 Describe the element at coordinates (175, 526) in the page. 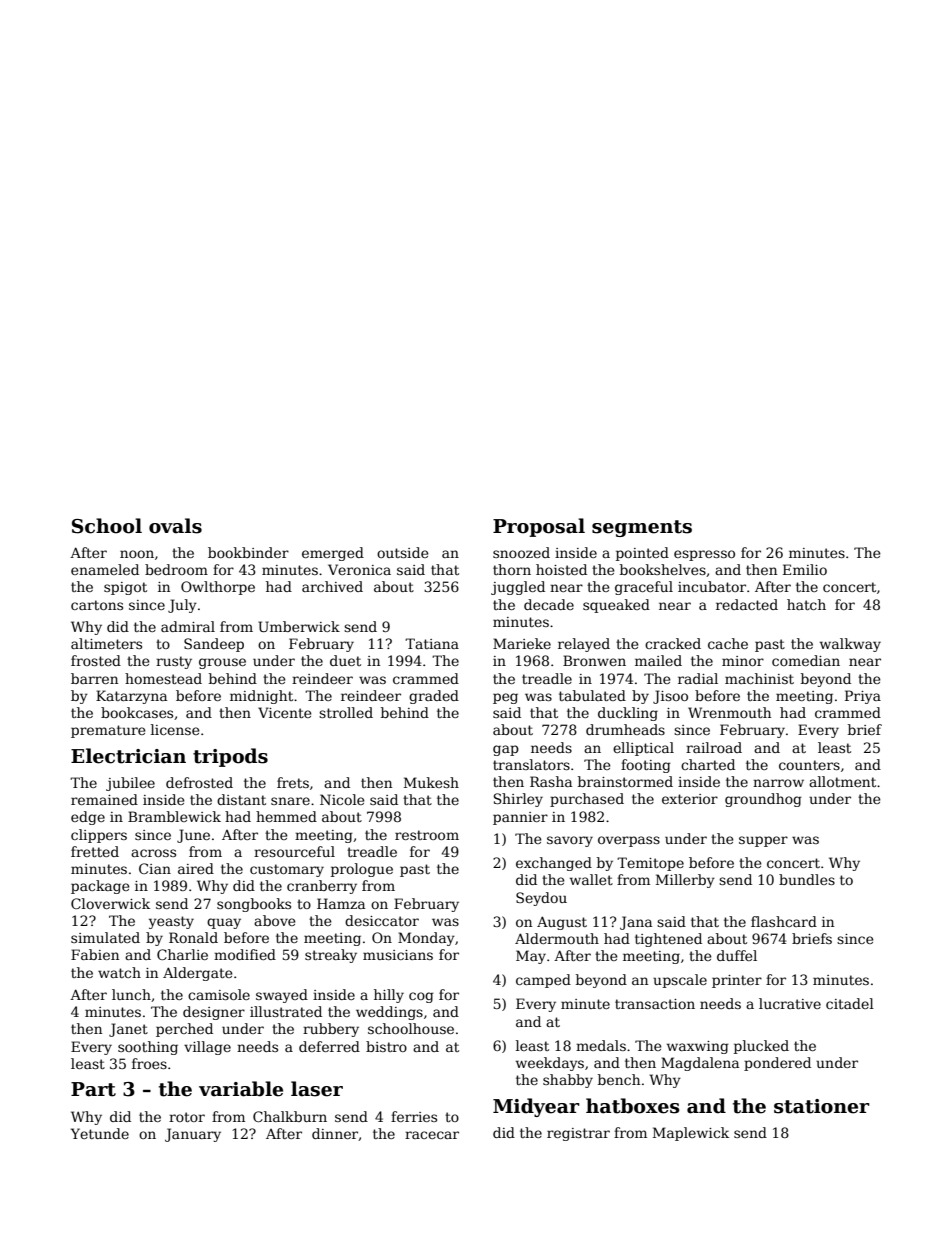

I see `ovals` at that location.
